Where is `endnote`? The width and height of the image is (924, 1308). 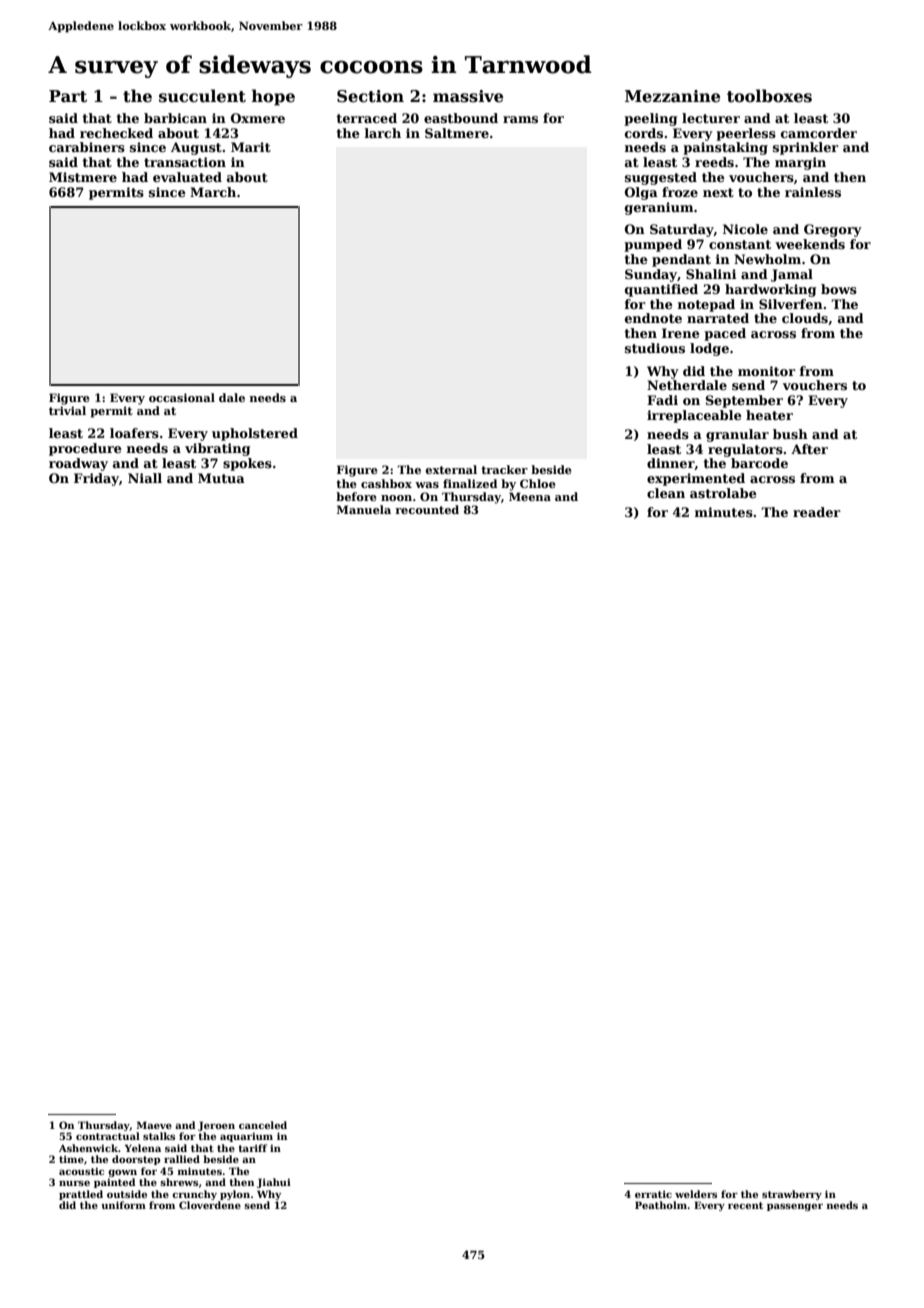 endnote is located at coordinates (653, 318).
